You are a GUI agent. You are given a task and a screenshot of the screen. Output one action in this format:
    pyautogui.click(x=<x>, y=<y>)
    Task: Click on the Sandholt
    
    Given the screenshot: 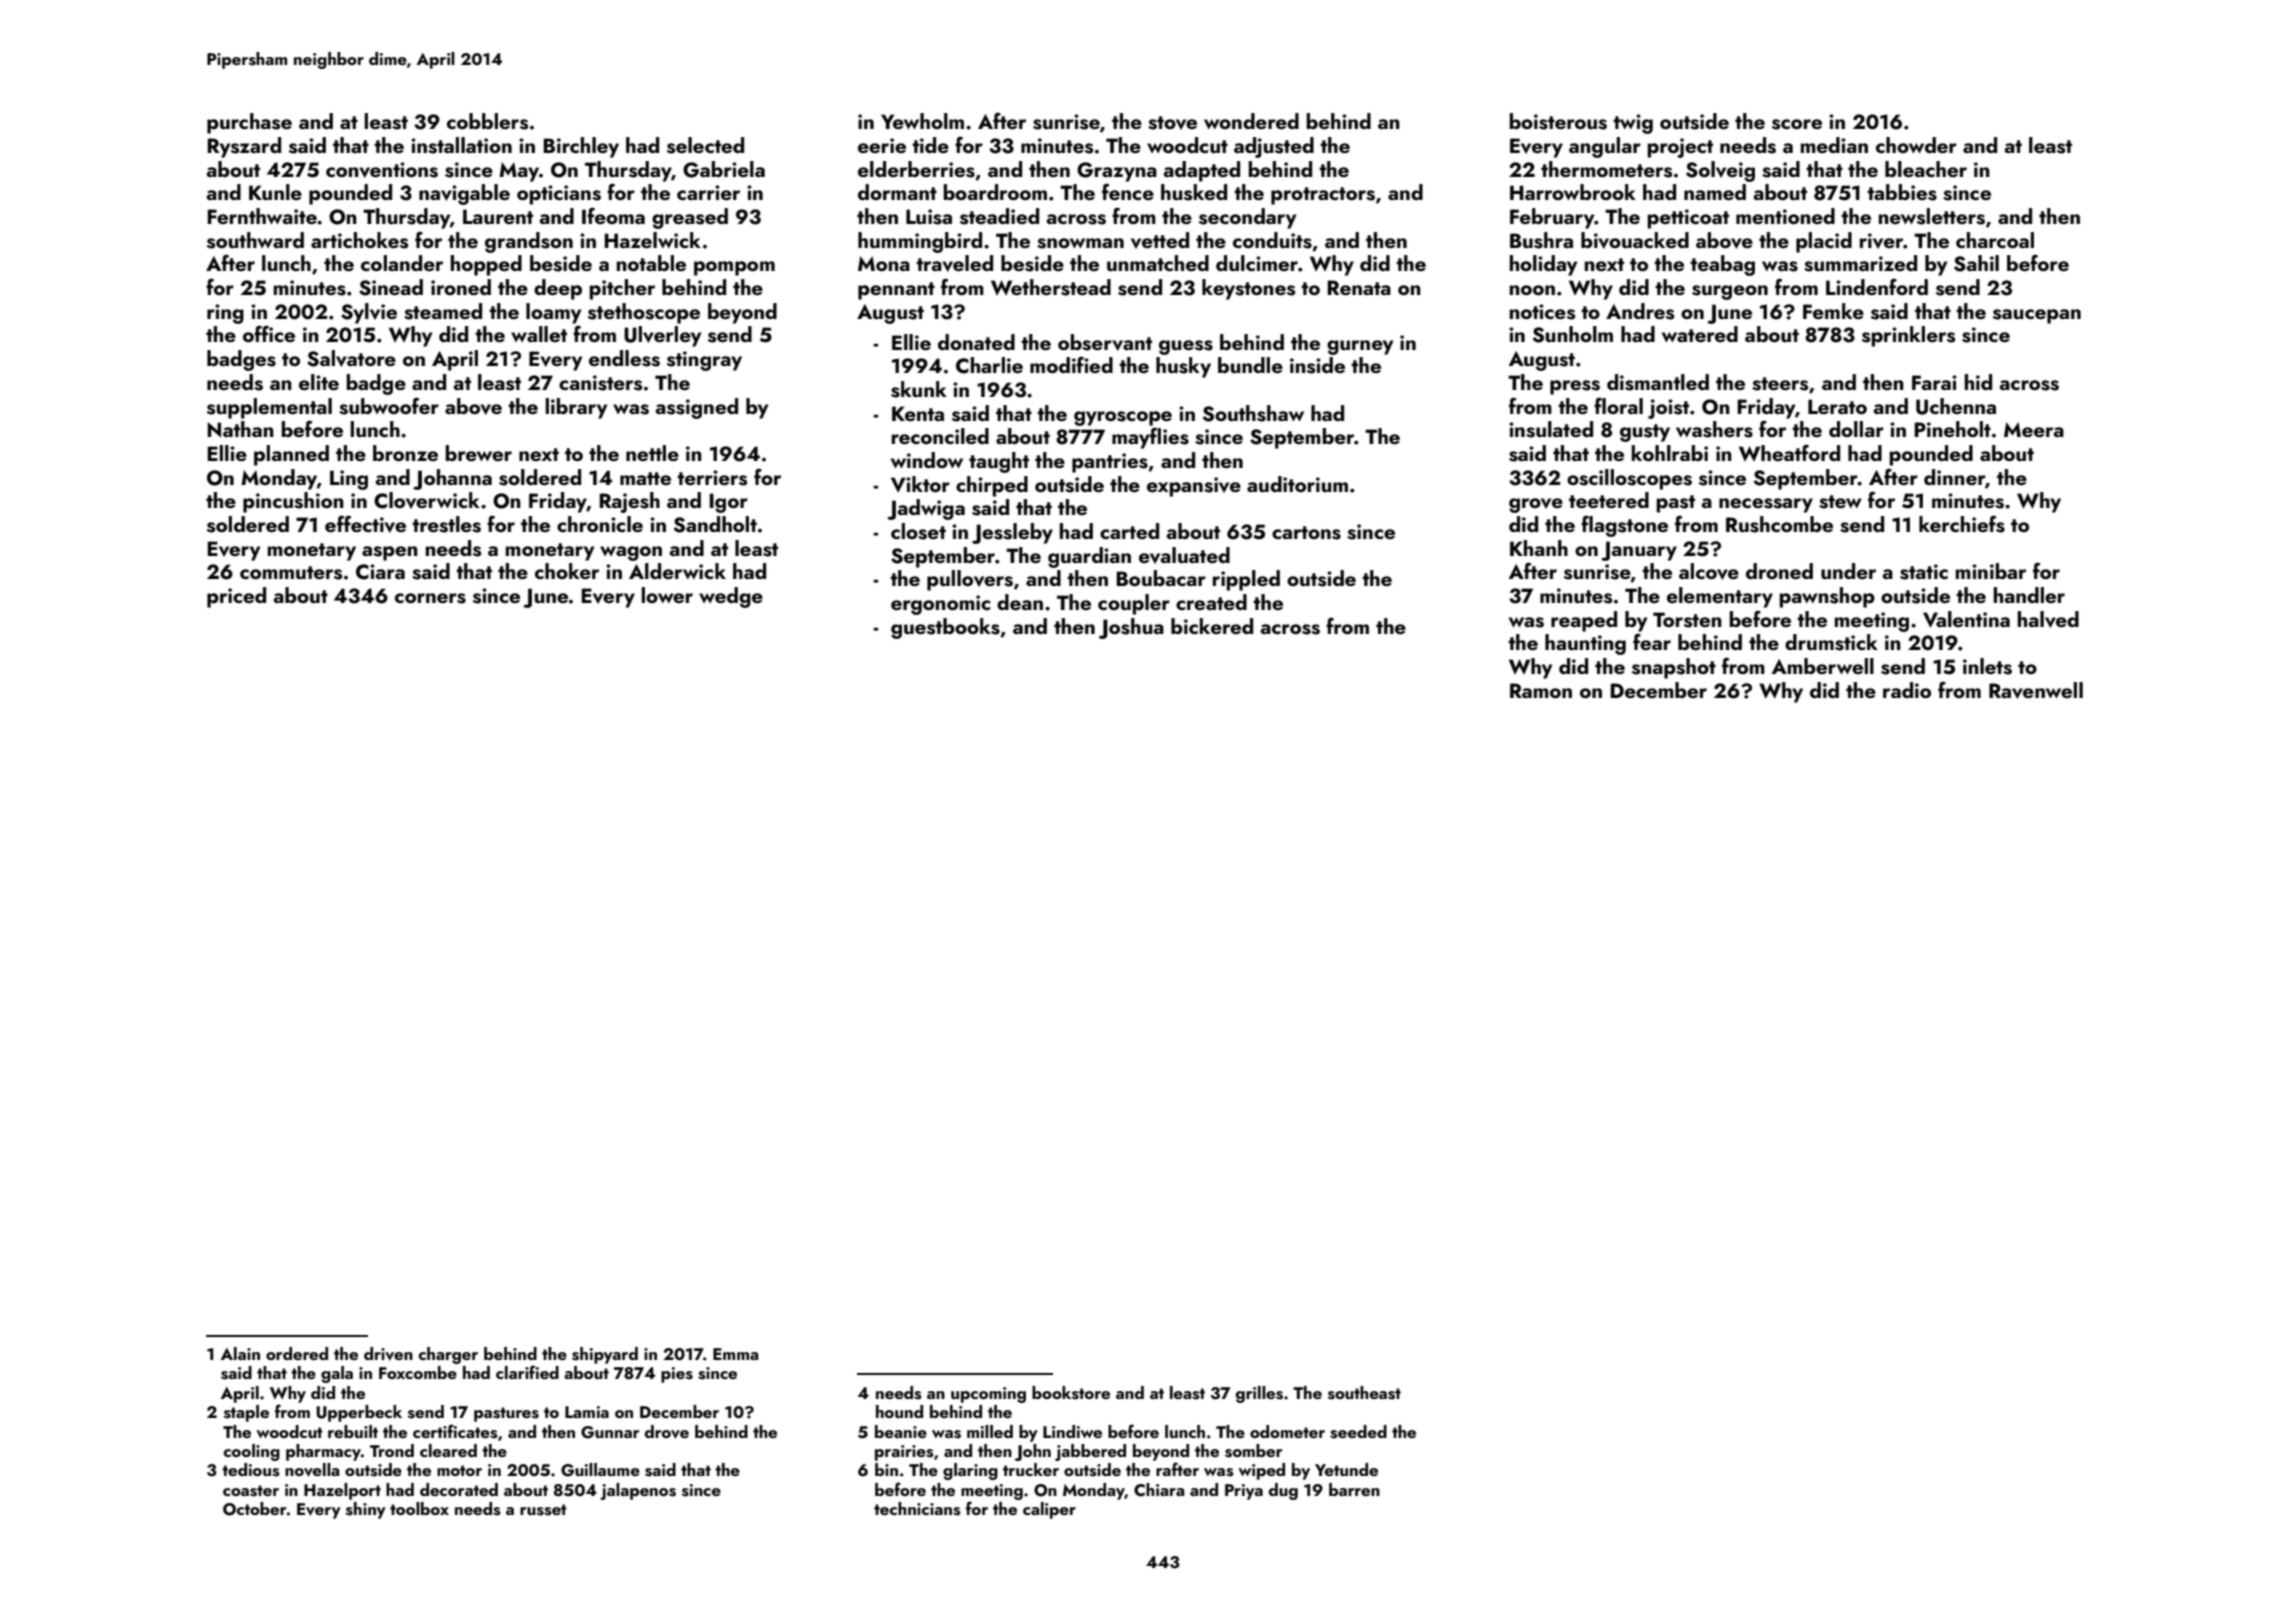 What is the action you would take?
    pyautogui.click(x=715, y=524)
